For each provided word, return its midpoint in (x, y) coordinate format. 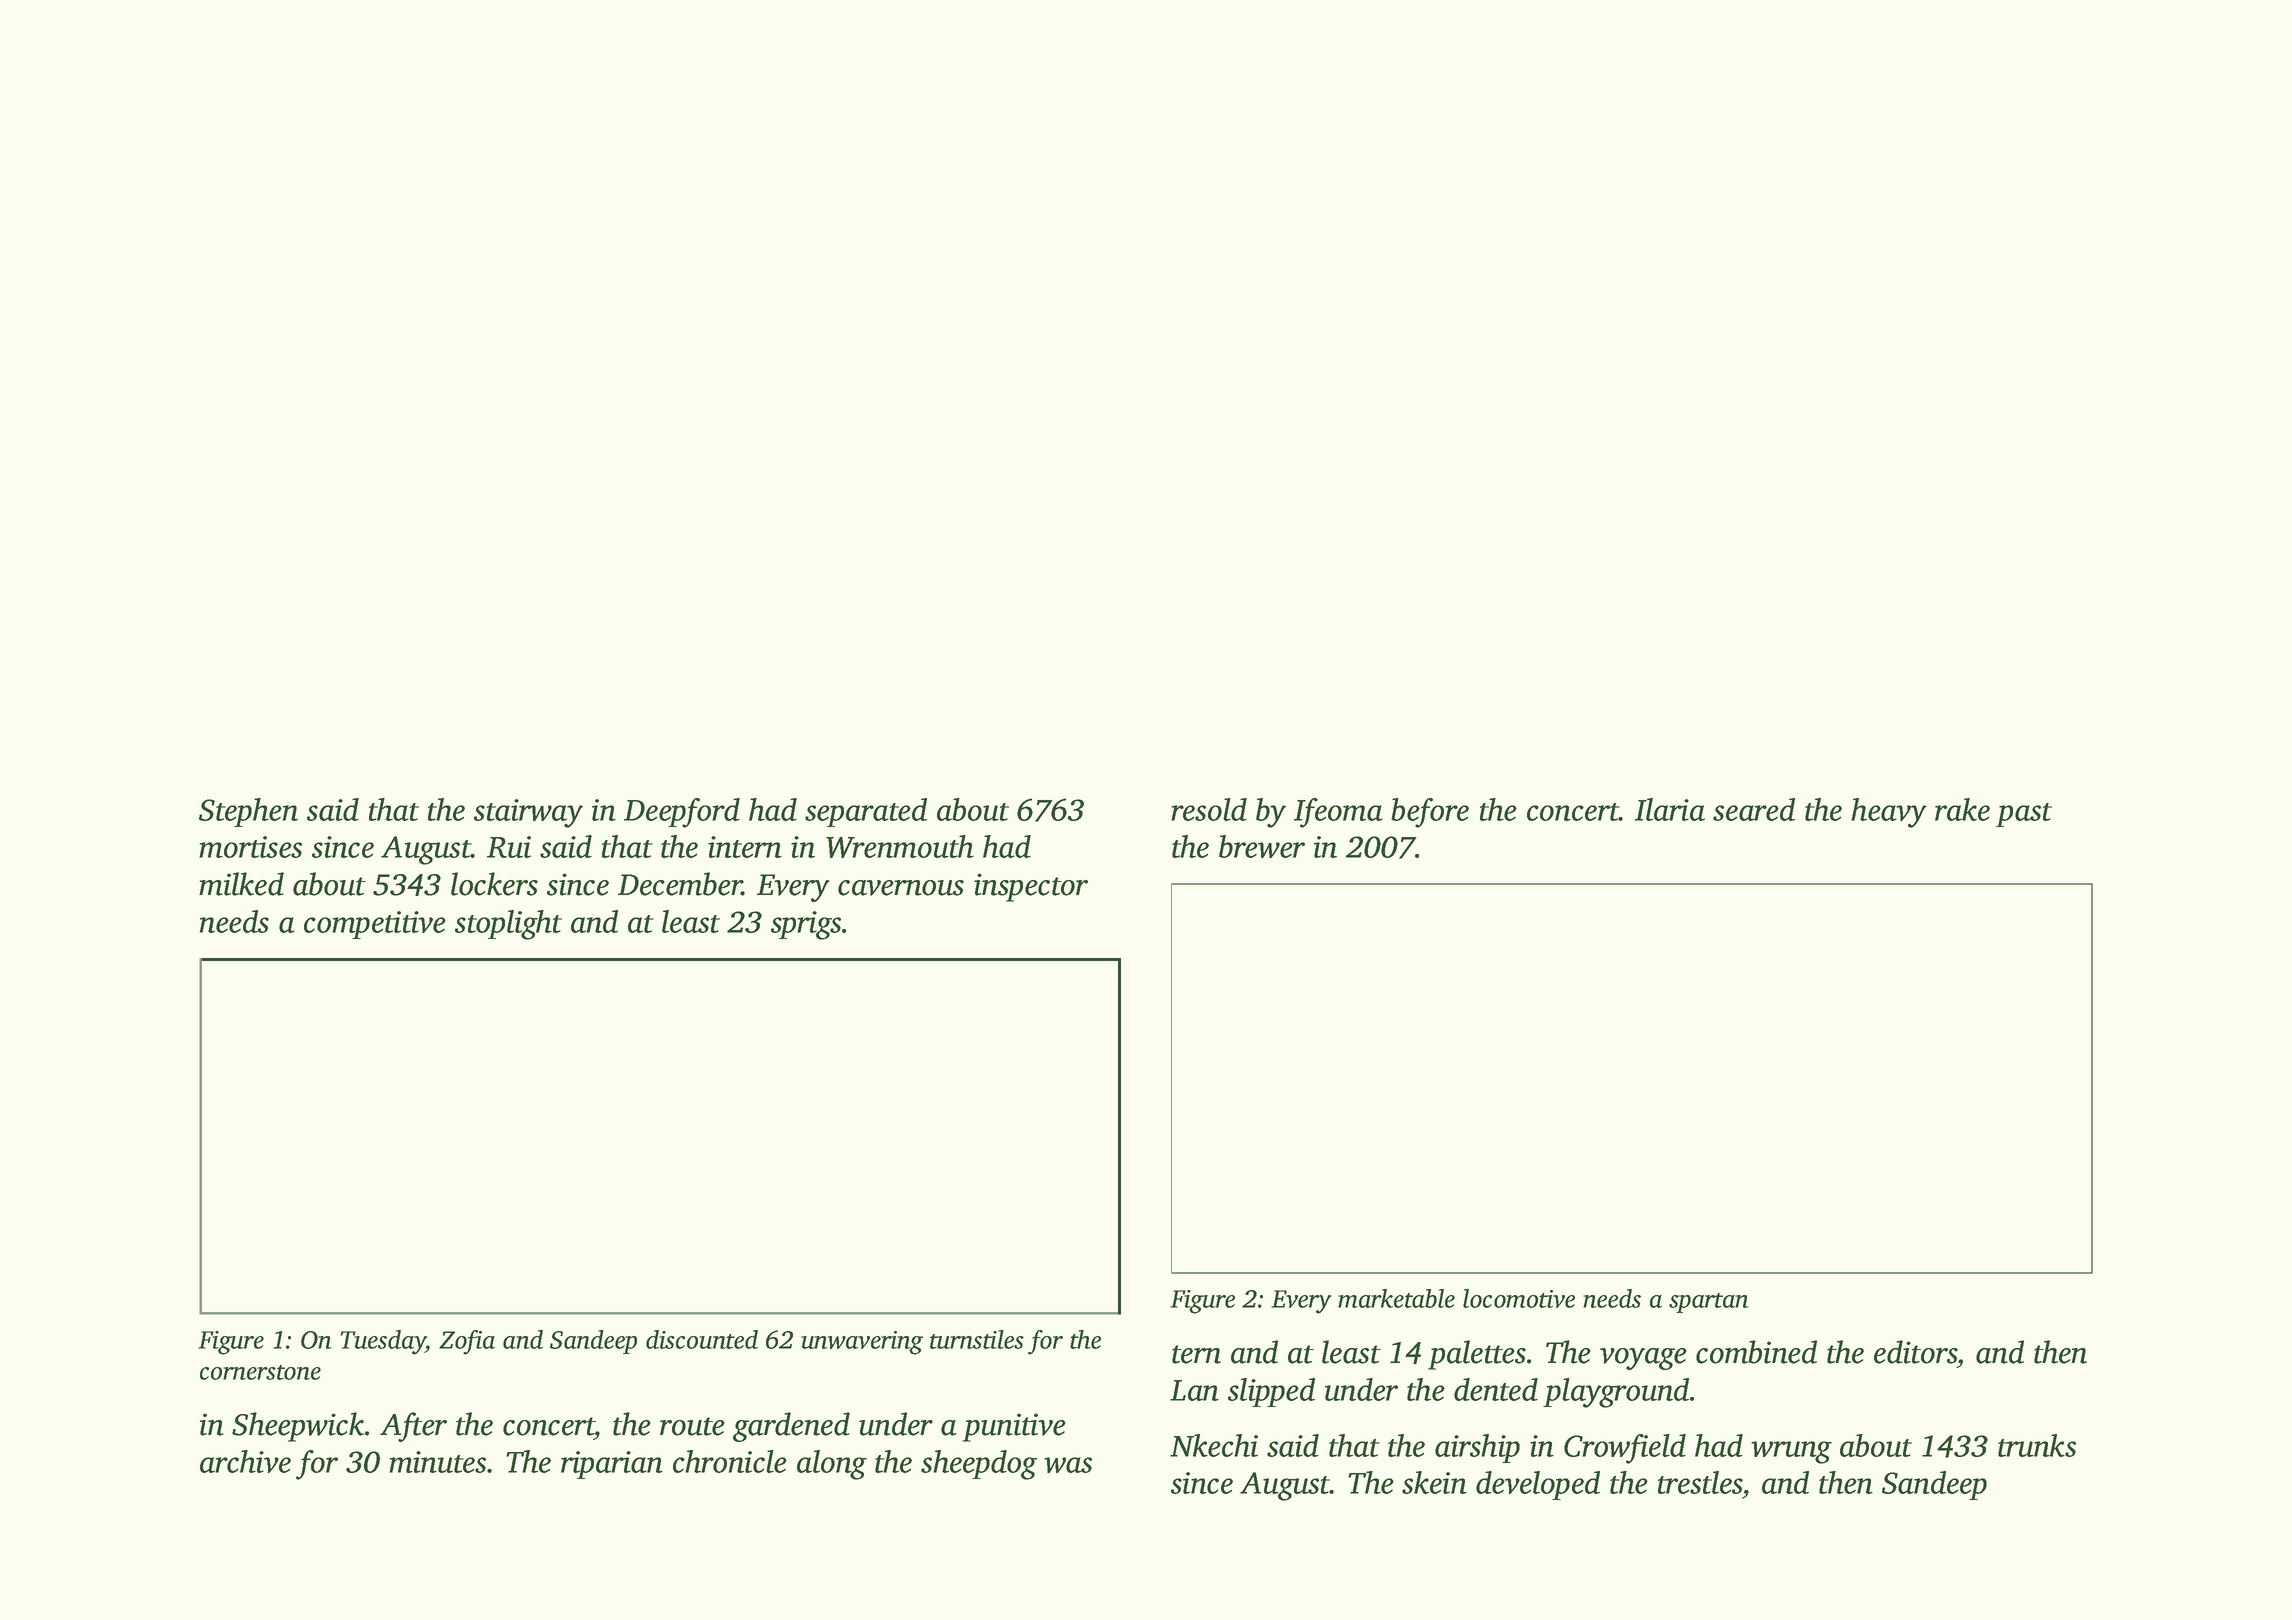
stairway (528, 813)
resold (1209, 809)
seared (1754, 809)
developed (1538, 1485)
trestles (1700, 1482)
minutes (437, 1462)
